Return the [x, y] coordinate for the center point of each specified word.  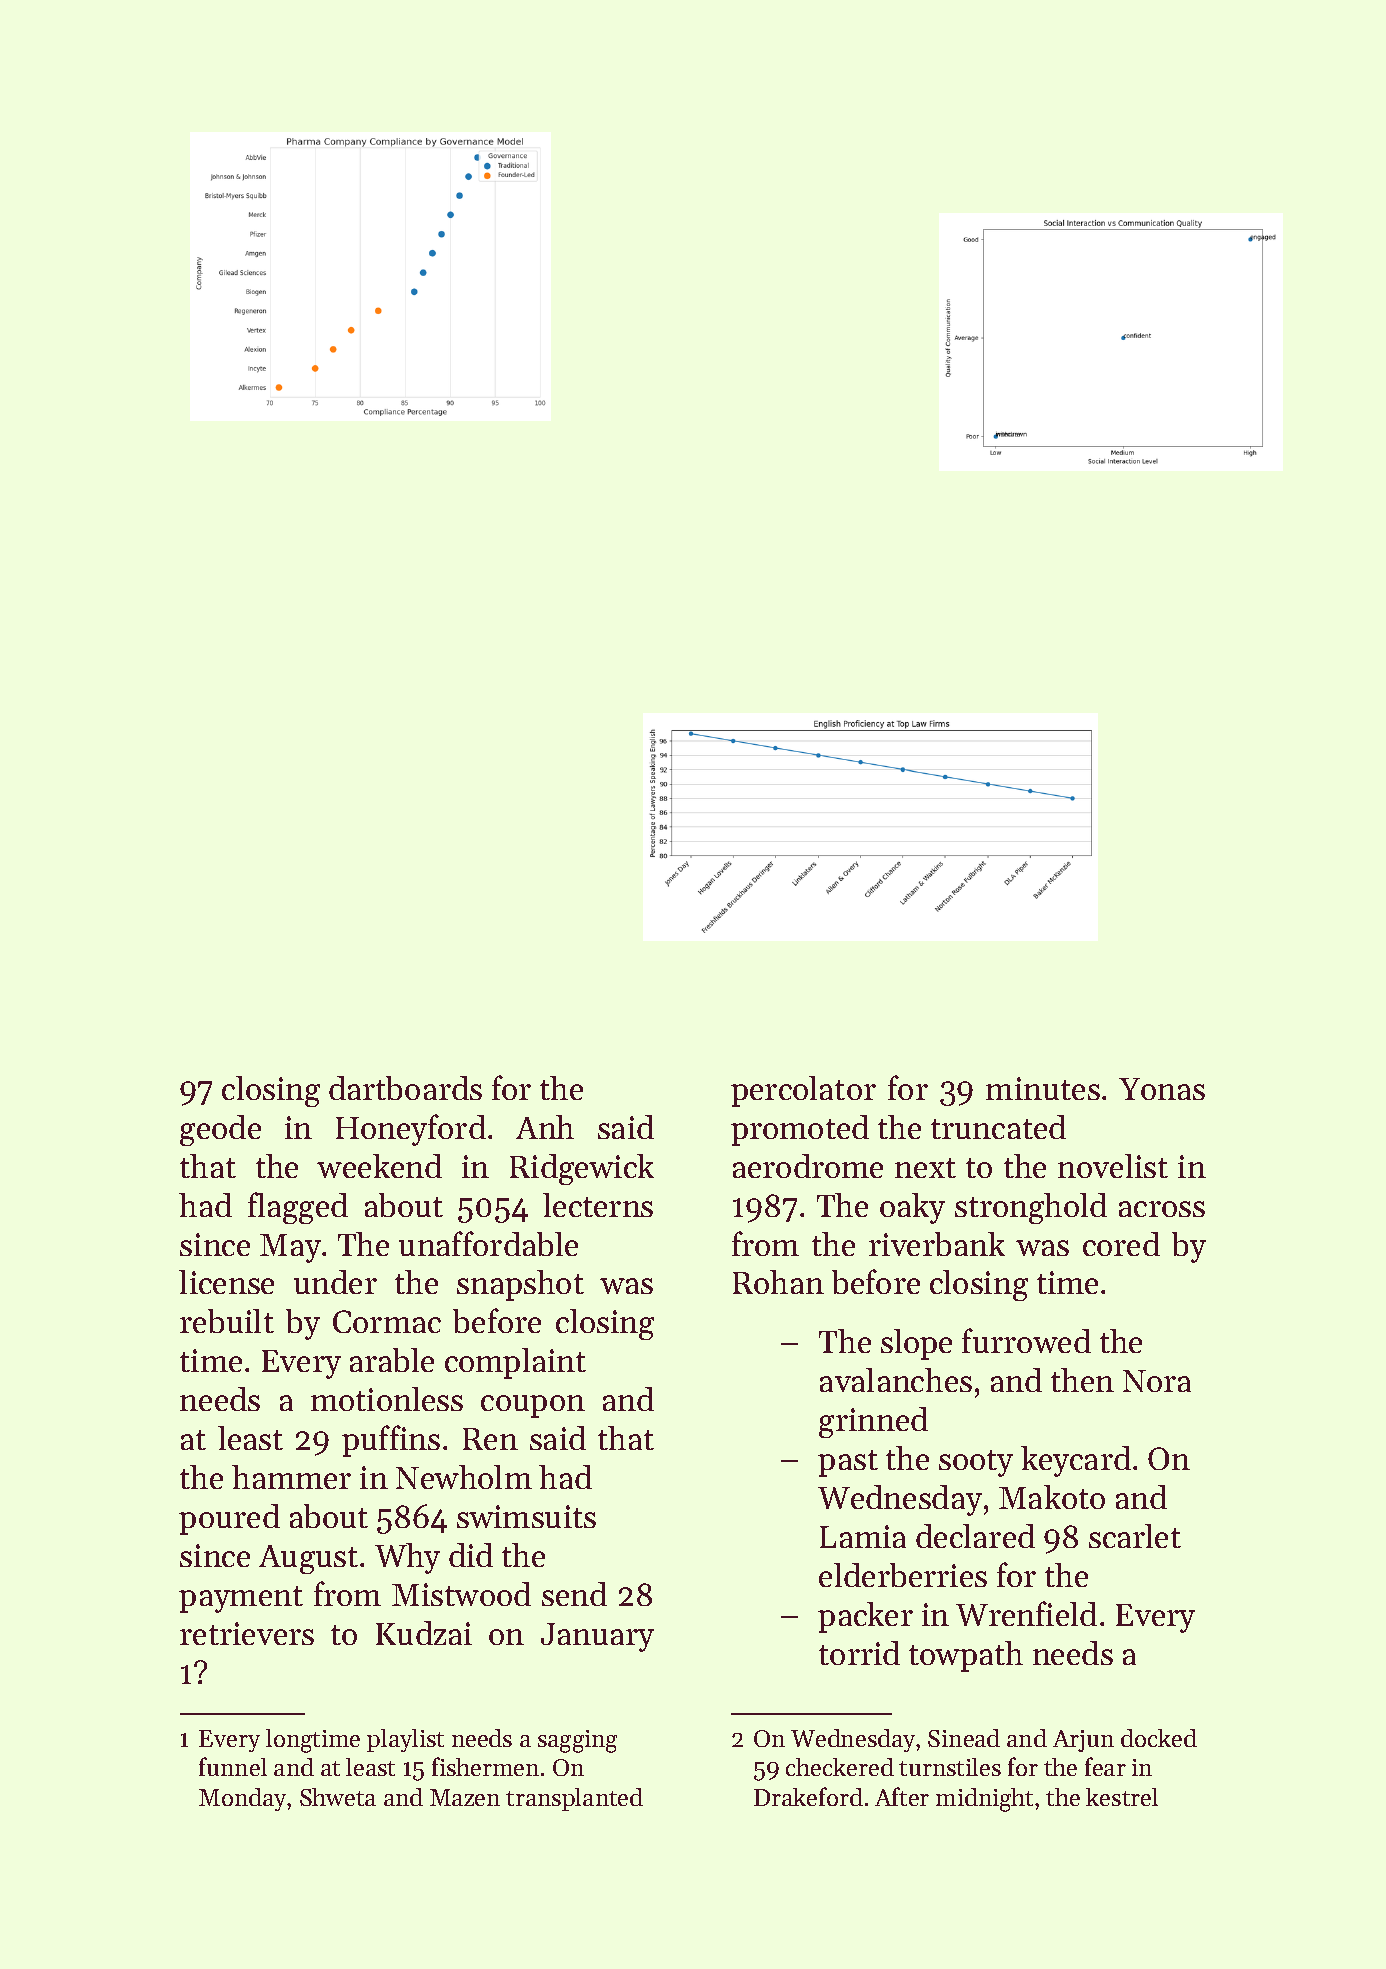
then [1082, 1380]
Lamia [863, 1536]
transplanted [574, 1799]
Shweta [338, 1797]
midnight [984, 1800]
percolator [803, 1091]
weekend [379, 1166]
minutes [1043, 1088]
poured [229, 1519]
